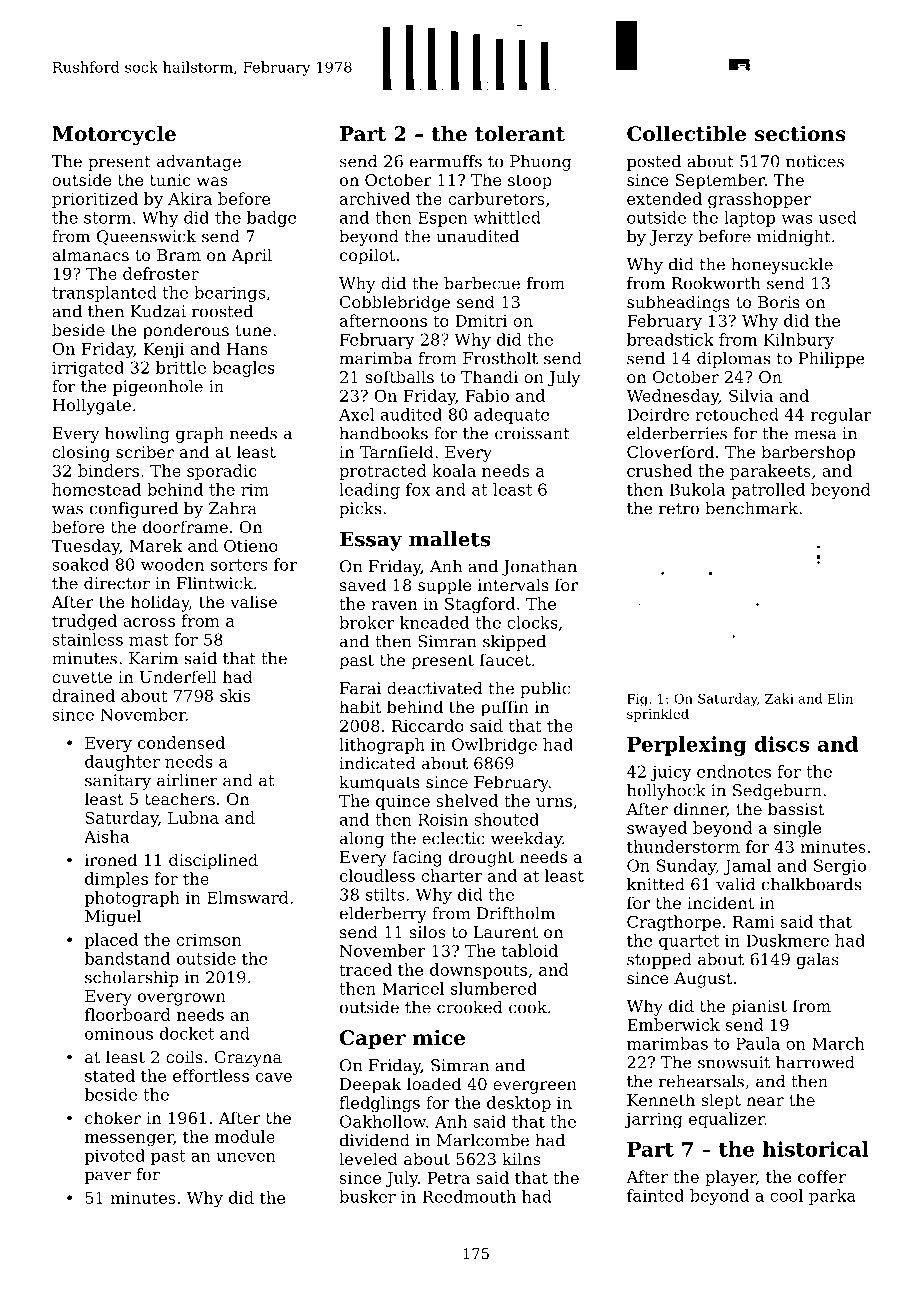  What do you see at coordinates (113, 918) in the screenshot?
I see `Miguel` at bounding box center [113, 918].
